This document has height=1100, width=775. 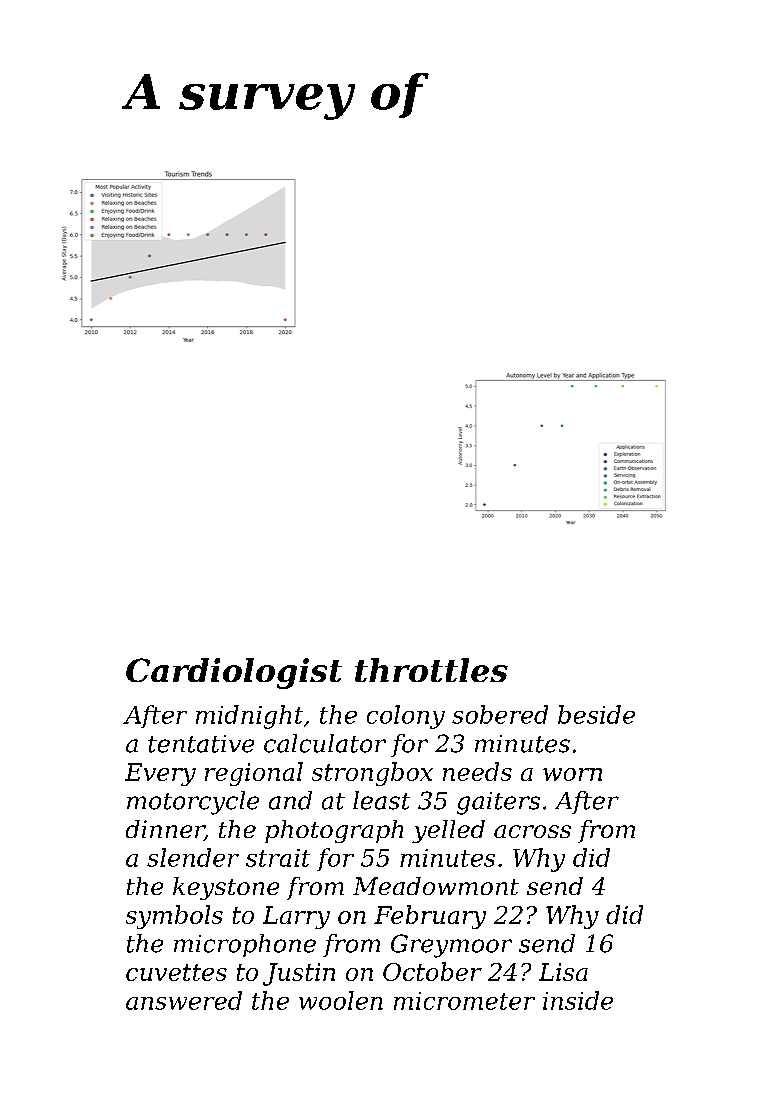 What do you see at coordinates (431, 670) in the document?
I see `throttles` at bounding box center [431, 670].
